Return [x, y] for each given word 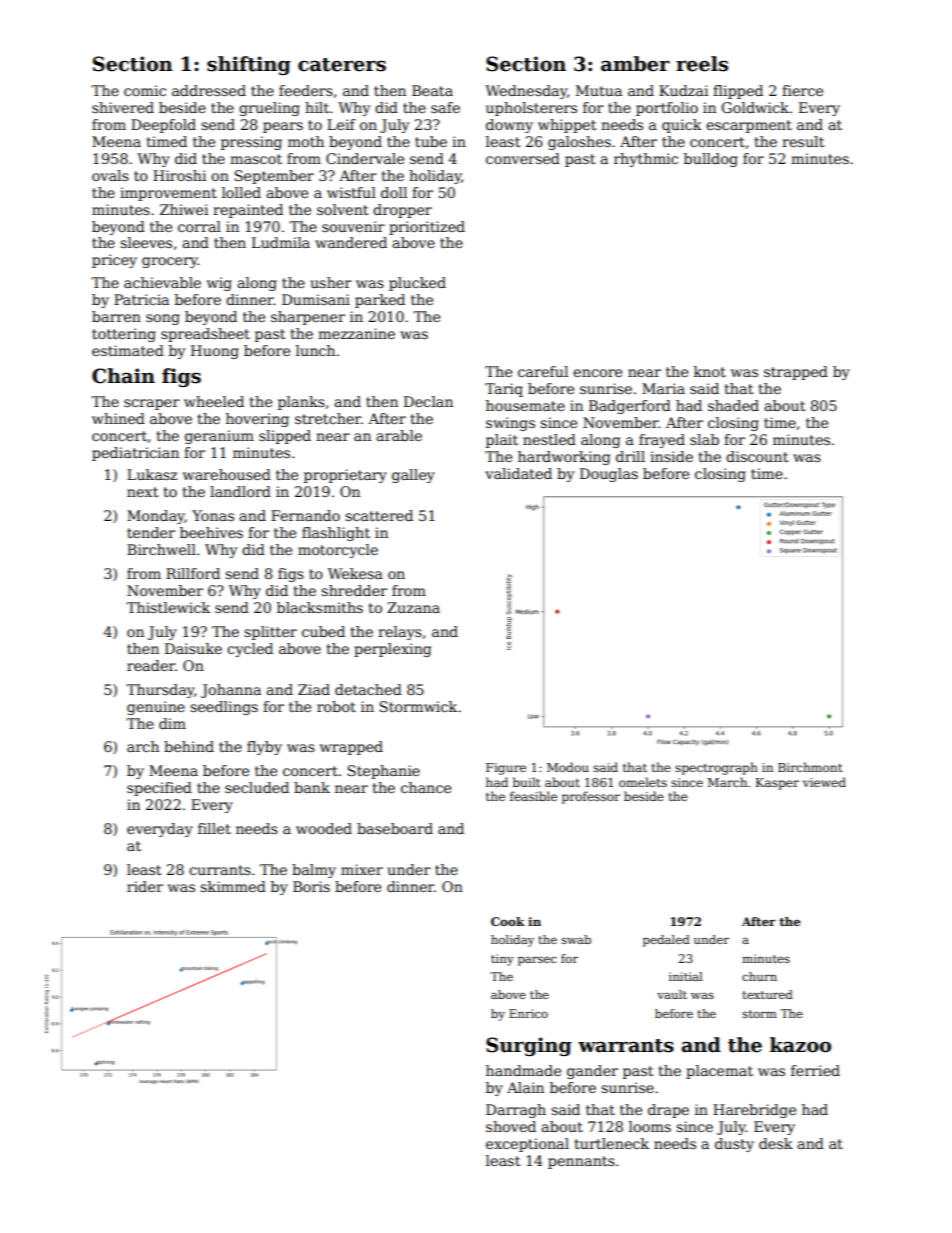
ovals [110, 175]
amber [635, 64]
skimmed [233, 886]
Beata [432, 90]
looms [650, 1126]
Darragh [516, 1111]
